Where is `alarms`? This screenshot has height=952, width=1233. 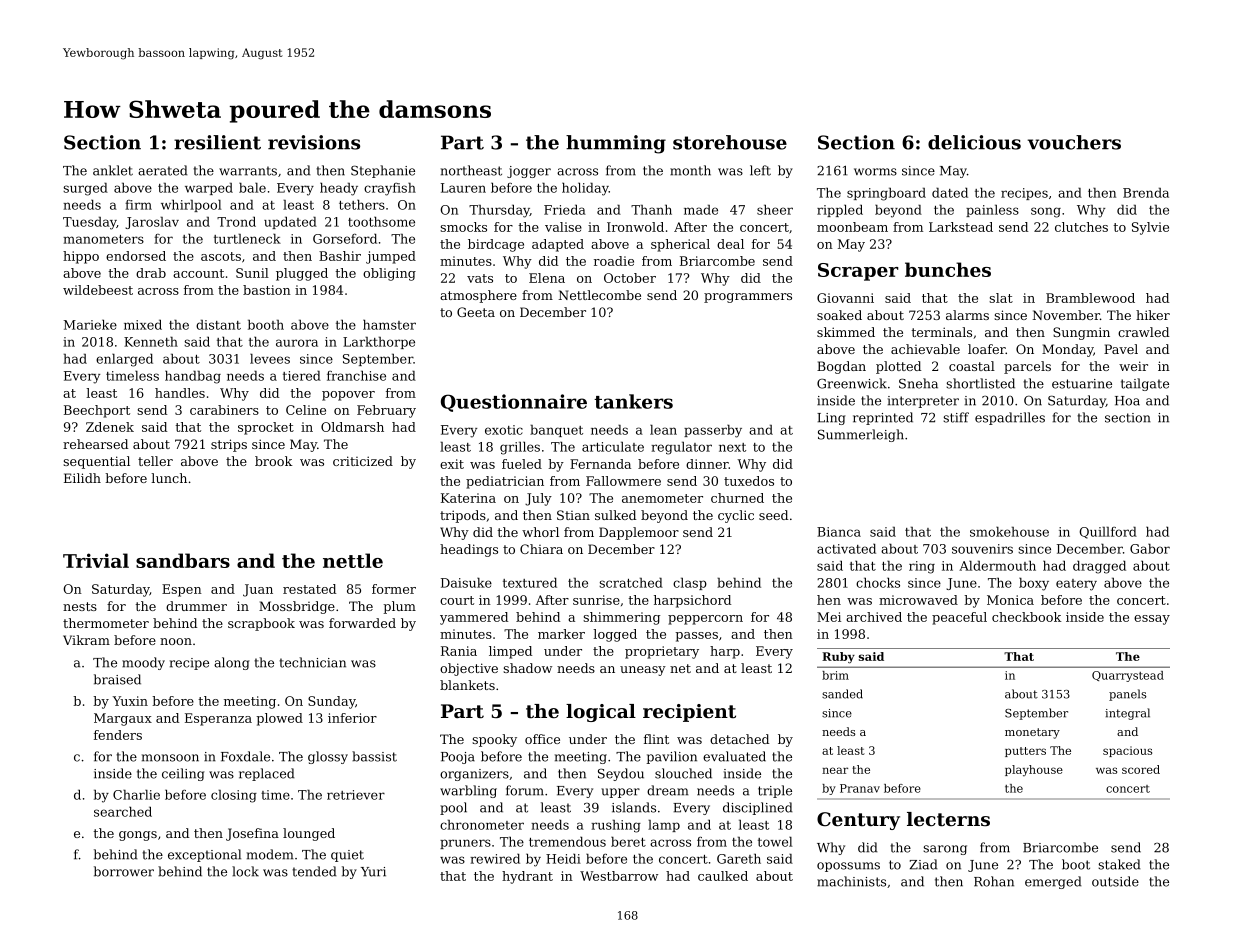 alarms is located at coordinates (967, 315).
